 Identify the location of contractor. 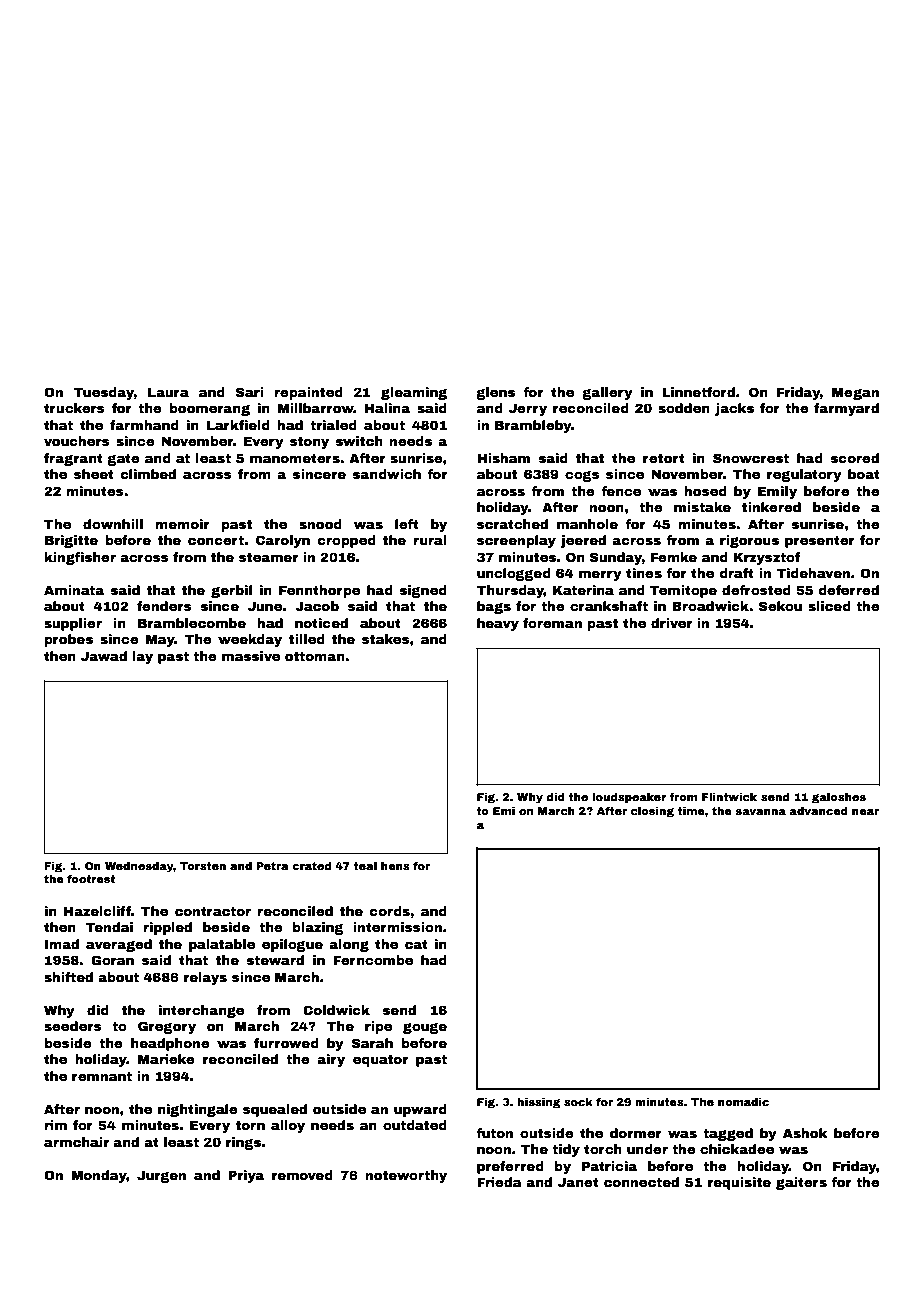
(213, 911).
